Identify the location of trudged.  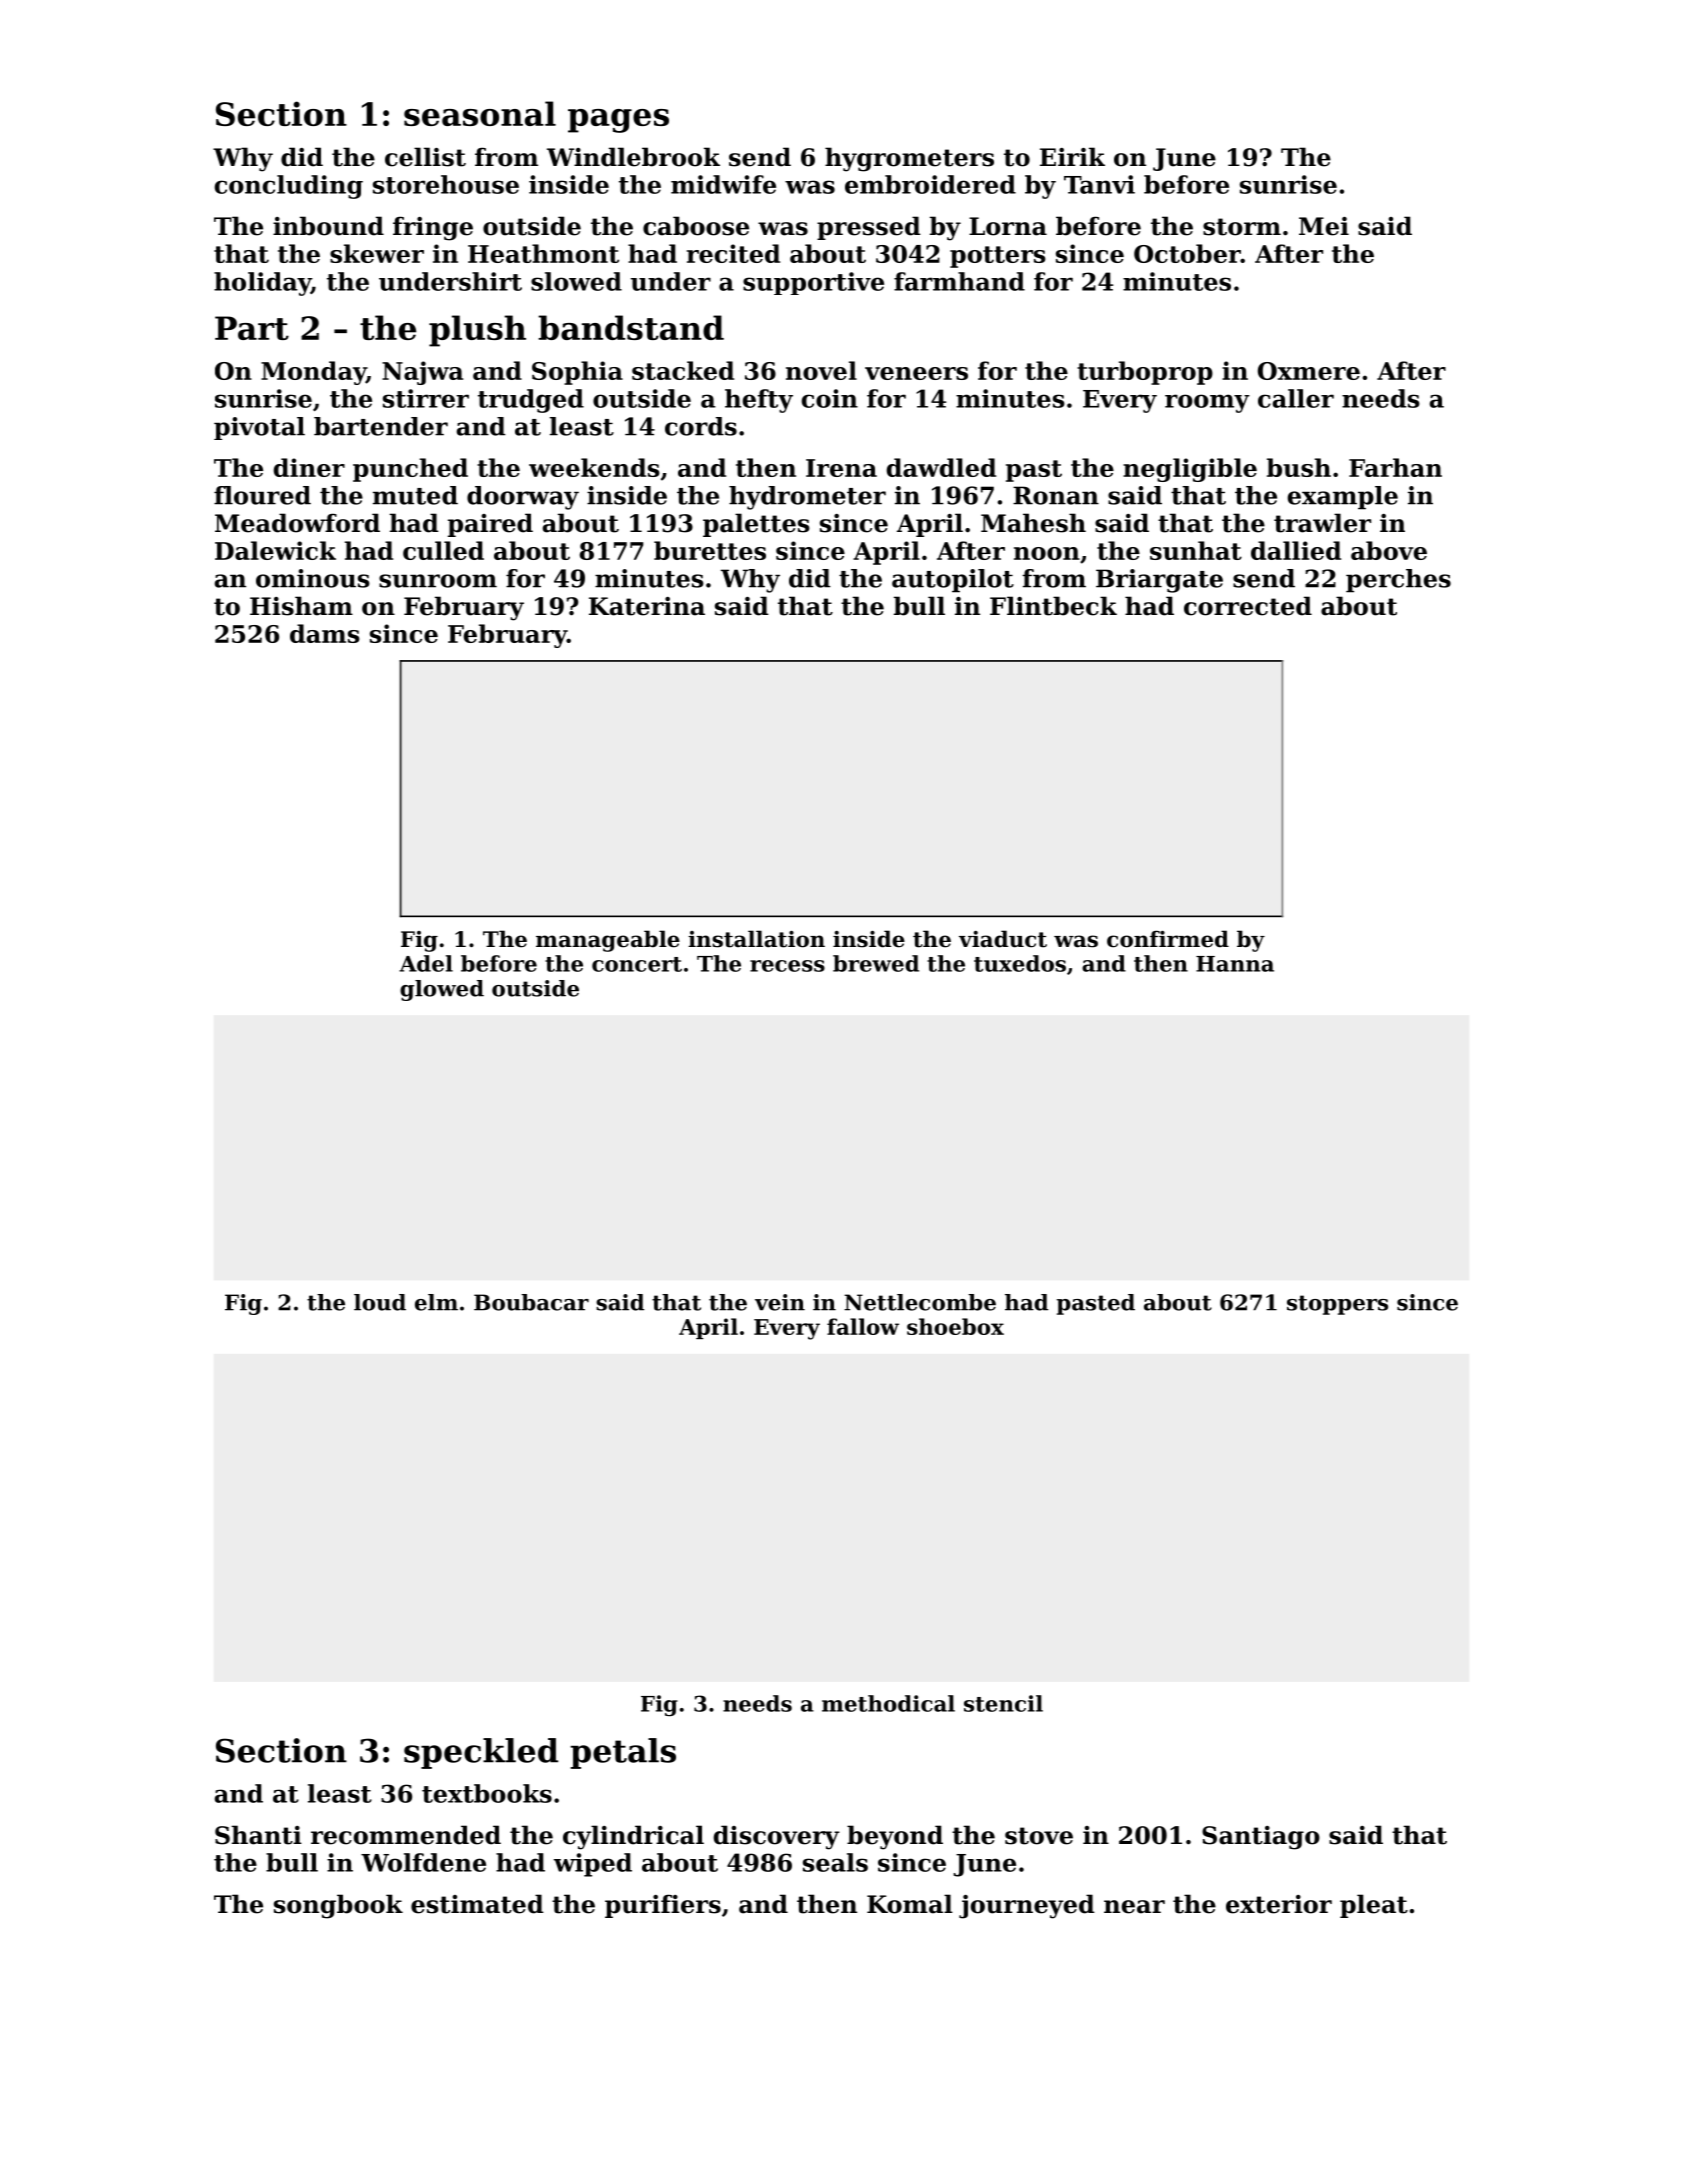
(531, 401).
